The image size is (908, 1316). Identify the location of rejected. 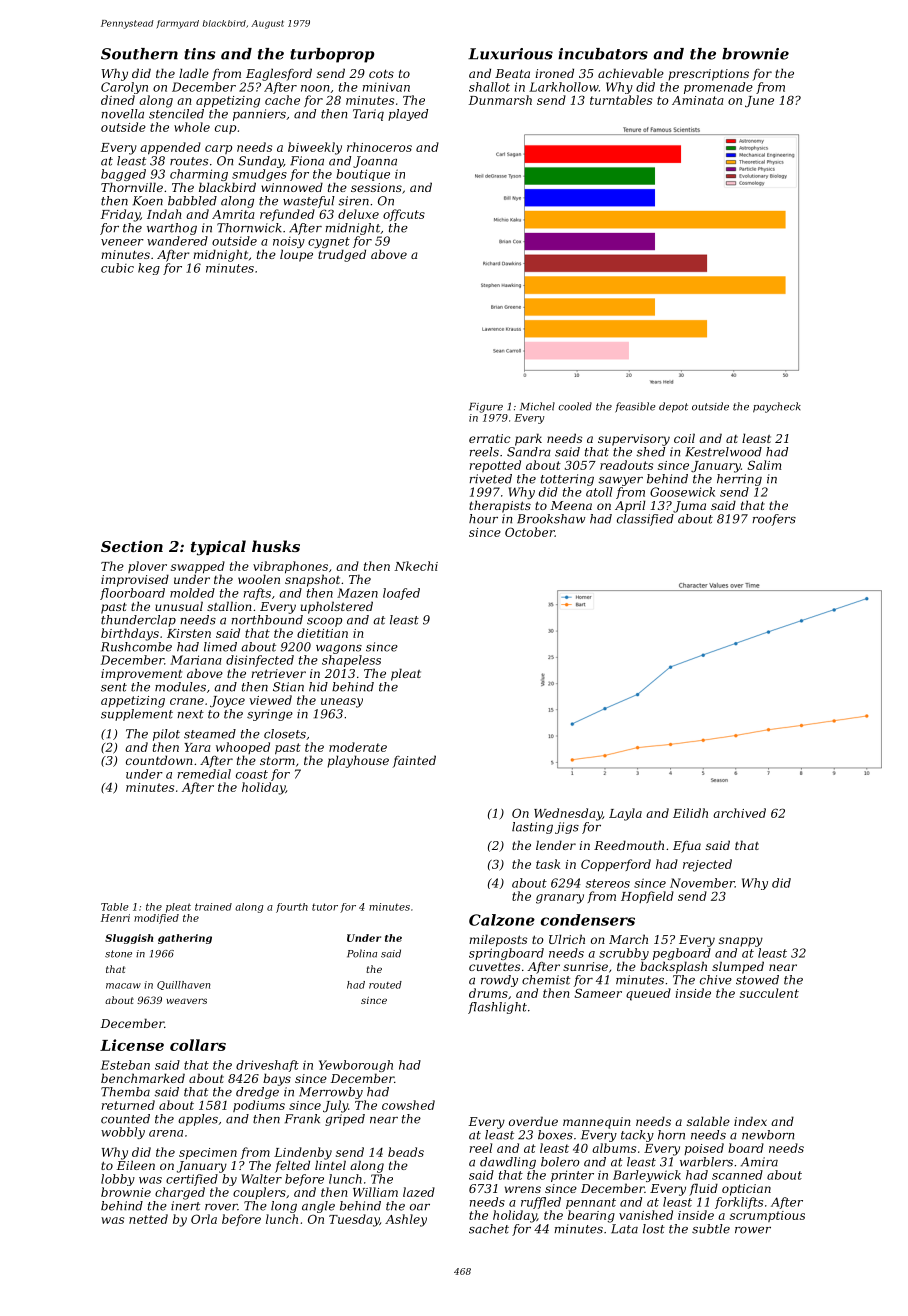
(707, 865).
